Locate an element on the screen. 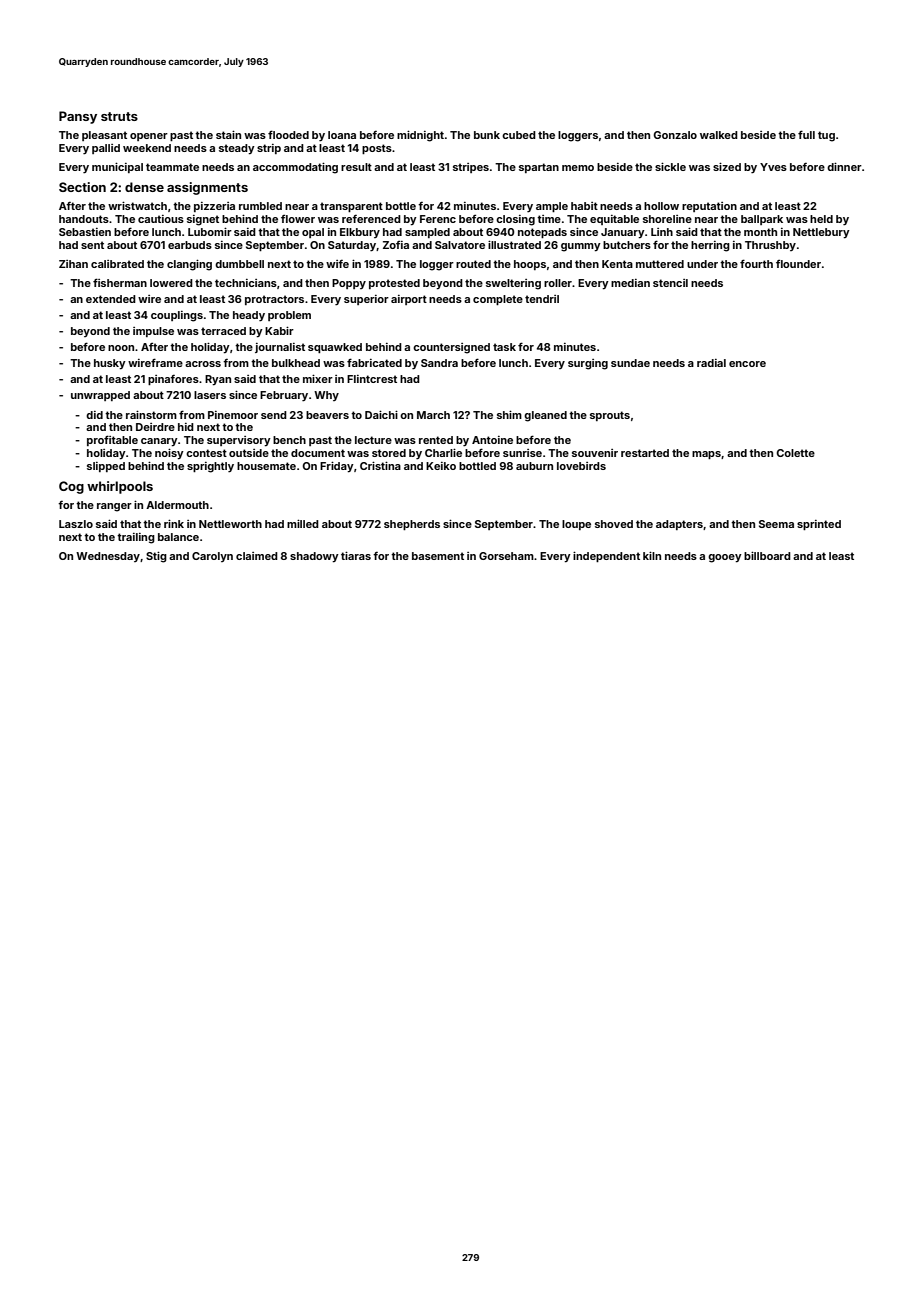  did is located at coordinates (94, 415).
